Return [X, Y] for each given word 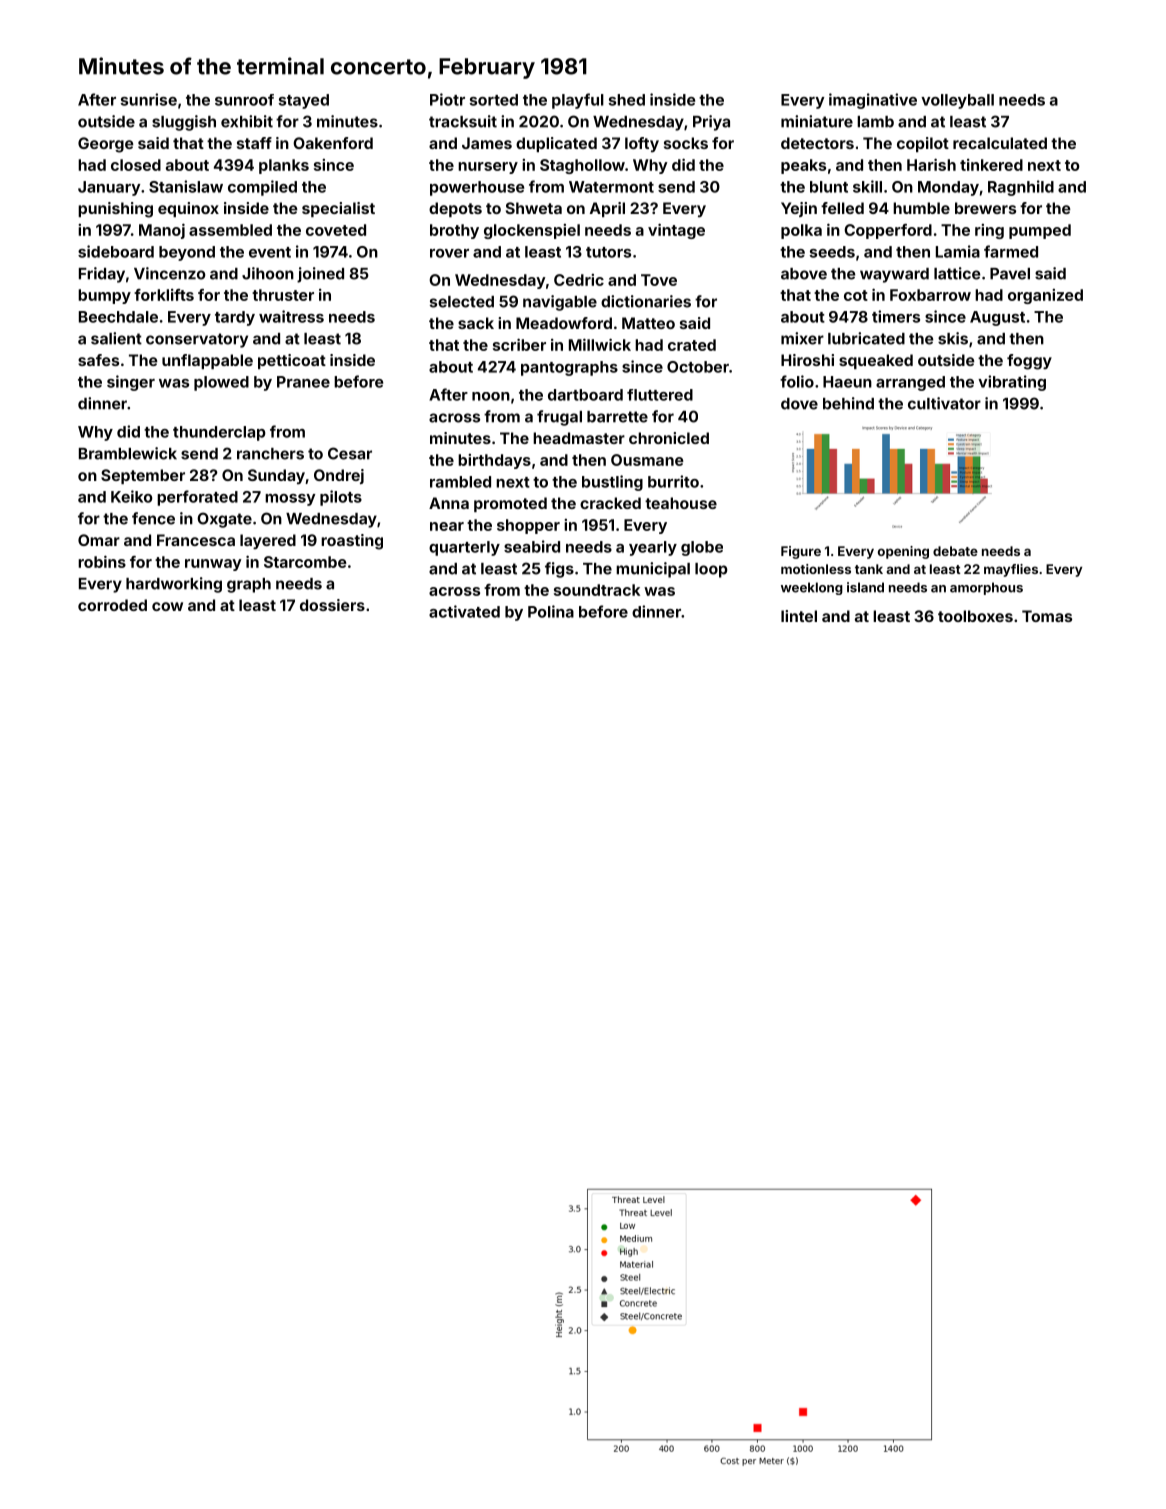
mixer [802, 338]
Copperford [888, 231]
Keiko [132, 496]
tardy [235, 318]
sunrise [148, 99]
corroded [112, 605]
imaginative [873, 101]
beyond [187, 253]
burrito [673, 481]
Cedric [579, 280]
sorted [493, 100]
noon [491, 396]
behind [848, 403]
